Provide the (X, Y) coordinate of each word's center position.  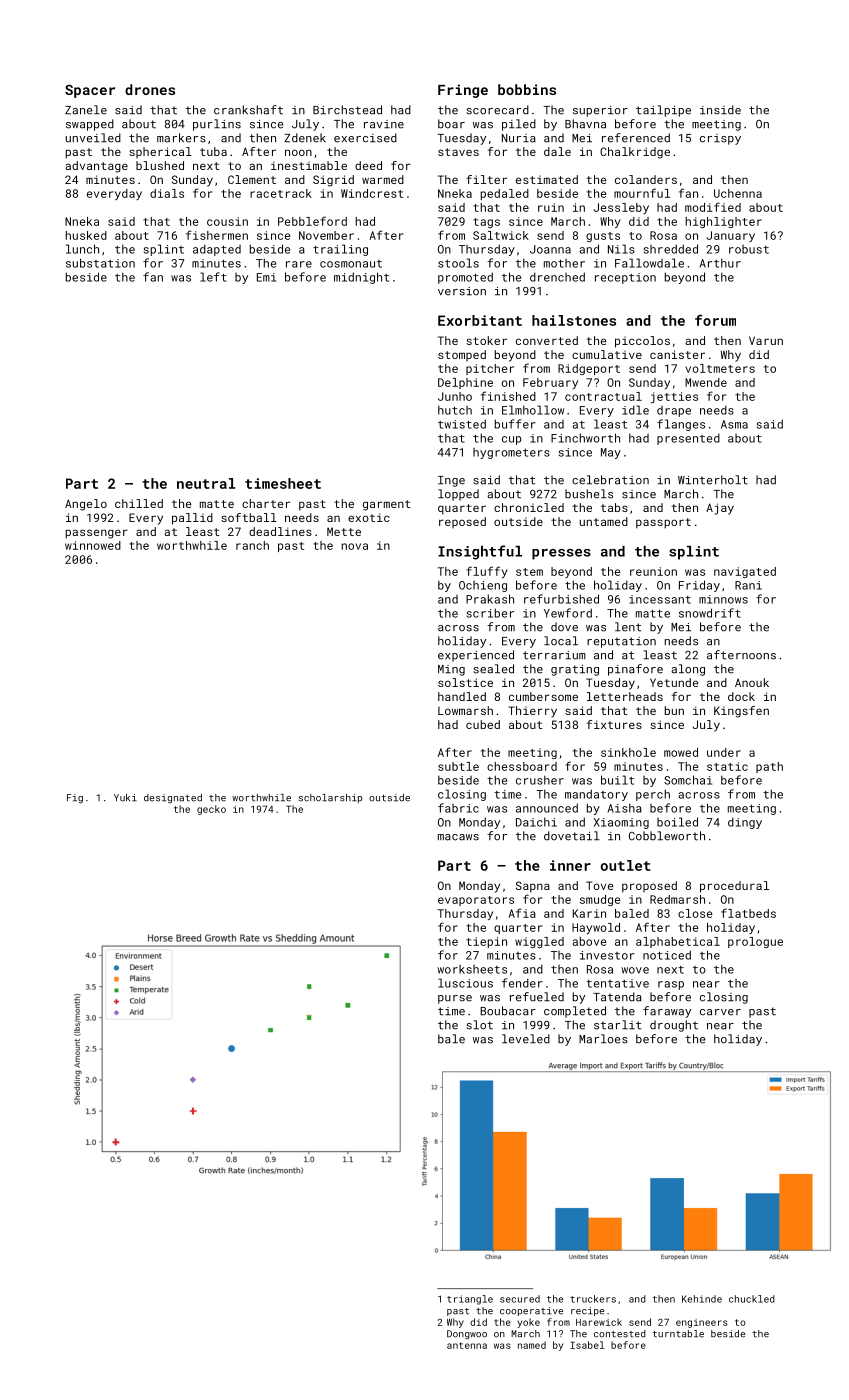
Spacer (90, 91)
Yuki (125, 798)
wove (635, 970)
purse (455, 999)
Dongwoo (467, 1334)
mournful (642, 193)
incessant (660, 599)
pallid (192, 519)
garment (387, 505)
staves (458, 152)
